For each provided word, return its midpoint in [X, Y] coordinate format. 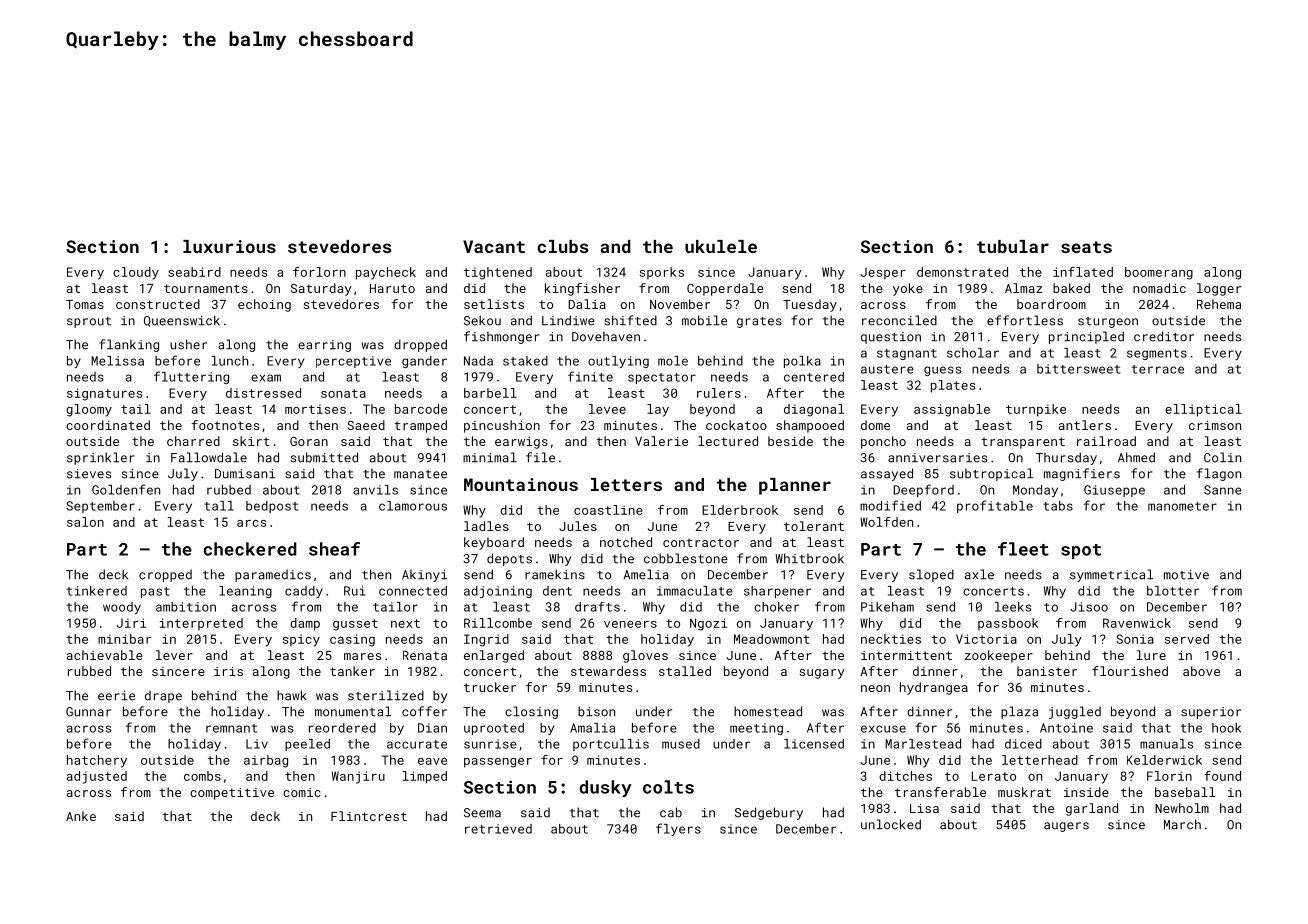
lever [174, 655]
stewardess [608, 671]
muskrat [1024, 792]
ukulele [721, 246]
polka [802, 362]
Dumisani [245, 474]
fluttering [191, 377]
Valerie [661, 441]
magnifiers [1082, 474]
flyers [678, 829]
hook [1226, 728]
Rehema [1219, 304]
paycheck [386, 273]
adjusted [97, 777]
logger [1219, 289]
